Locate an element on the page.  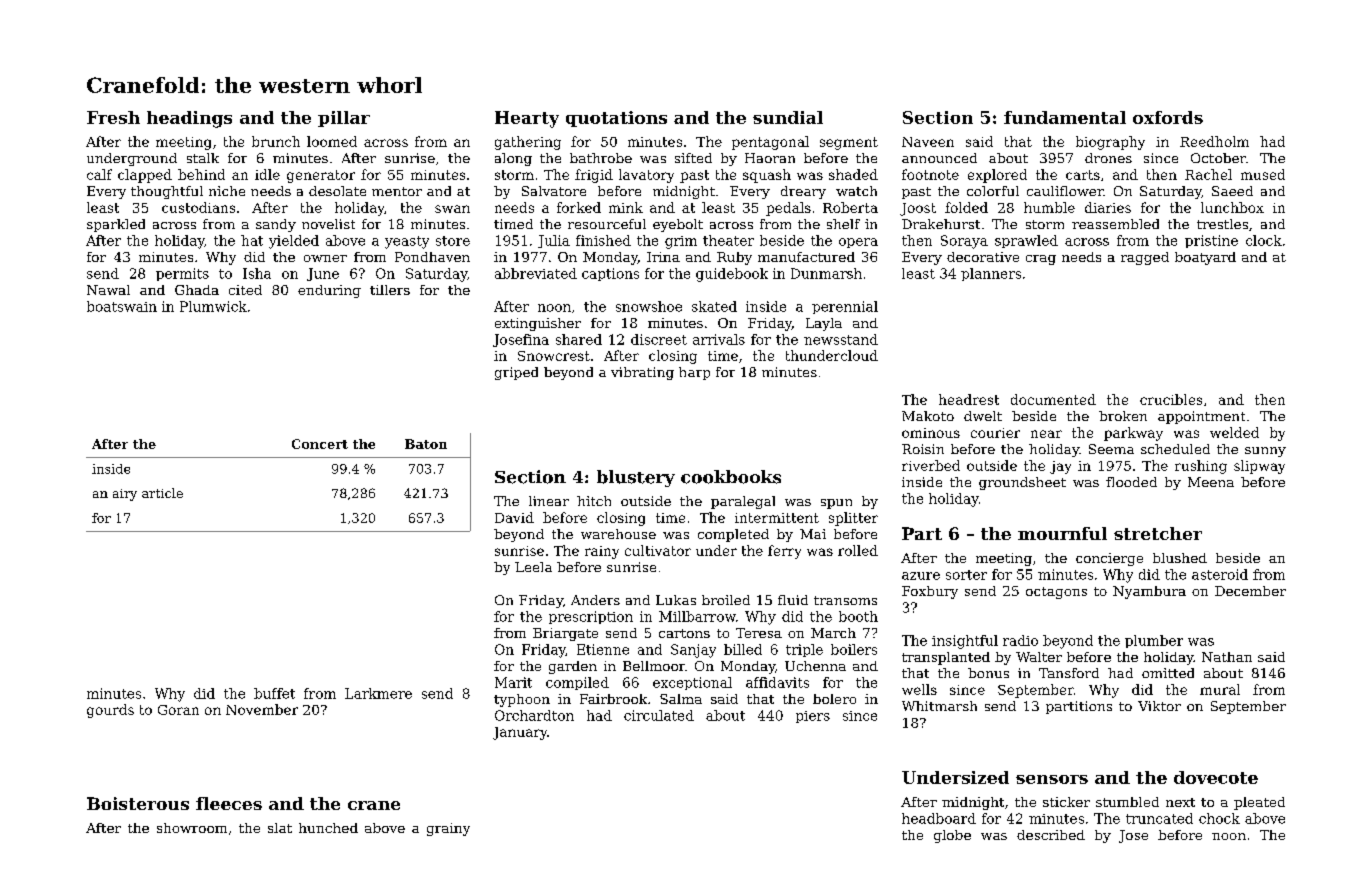
diaries is located at coordinates (1108, 207).
